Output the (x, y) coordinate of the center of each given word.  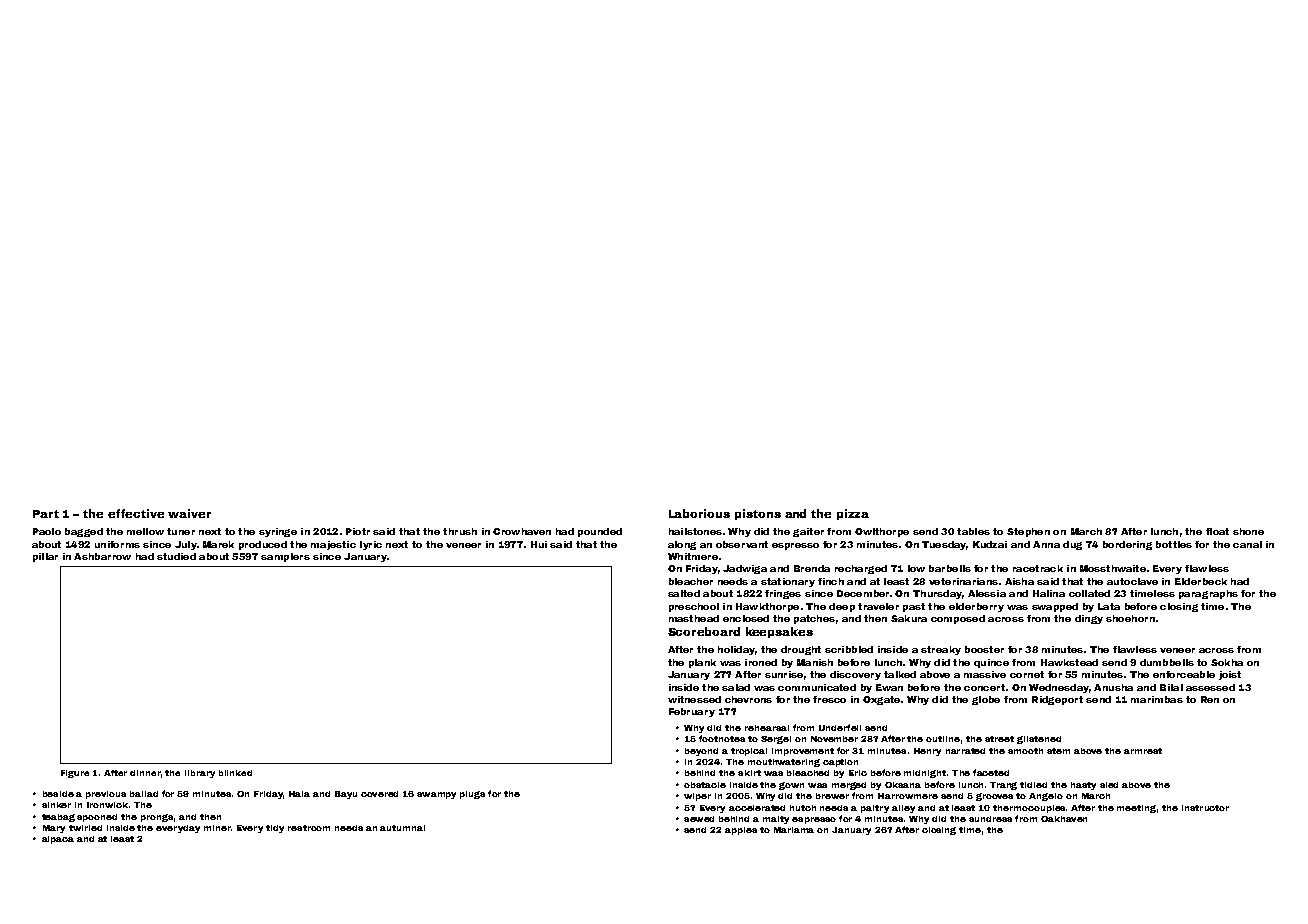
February (692, 712)
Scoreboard (704, 631)
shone (1248, 531)
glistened (1039, 740)
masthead (694, 618)
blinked (235, 773)
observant (742, 544)
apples (741, 831)
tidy (275, 829)
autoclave (1132, 581)
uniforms (117, 544)
